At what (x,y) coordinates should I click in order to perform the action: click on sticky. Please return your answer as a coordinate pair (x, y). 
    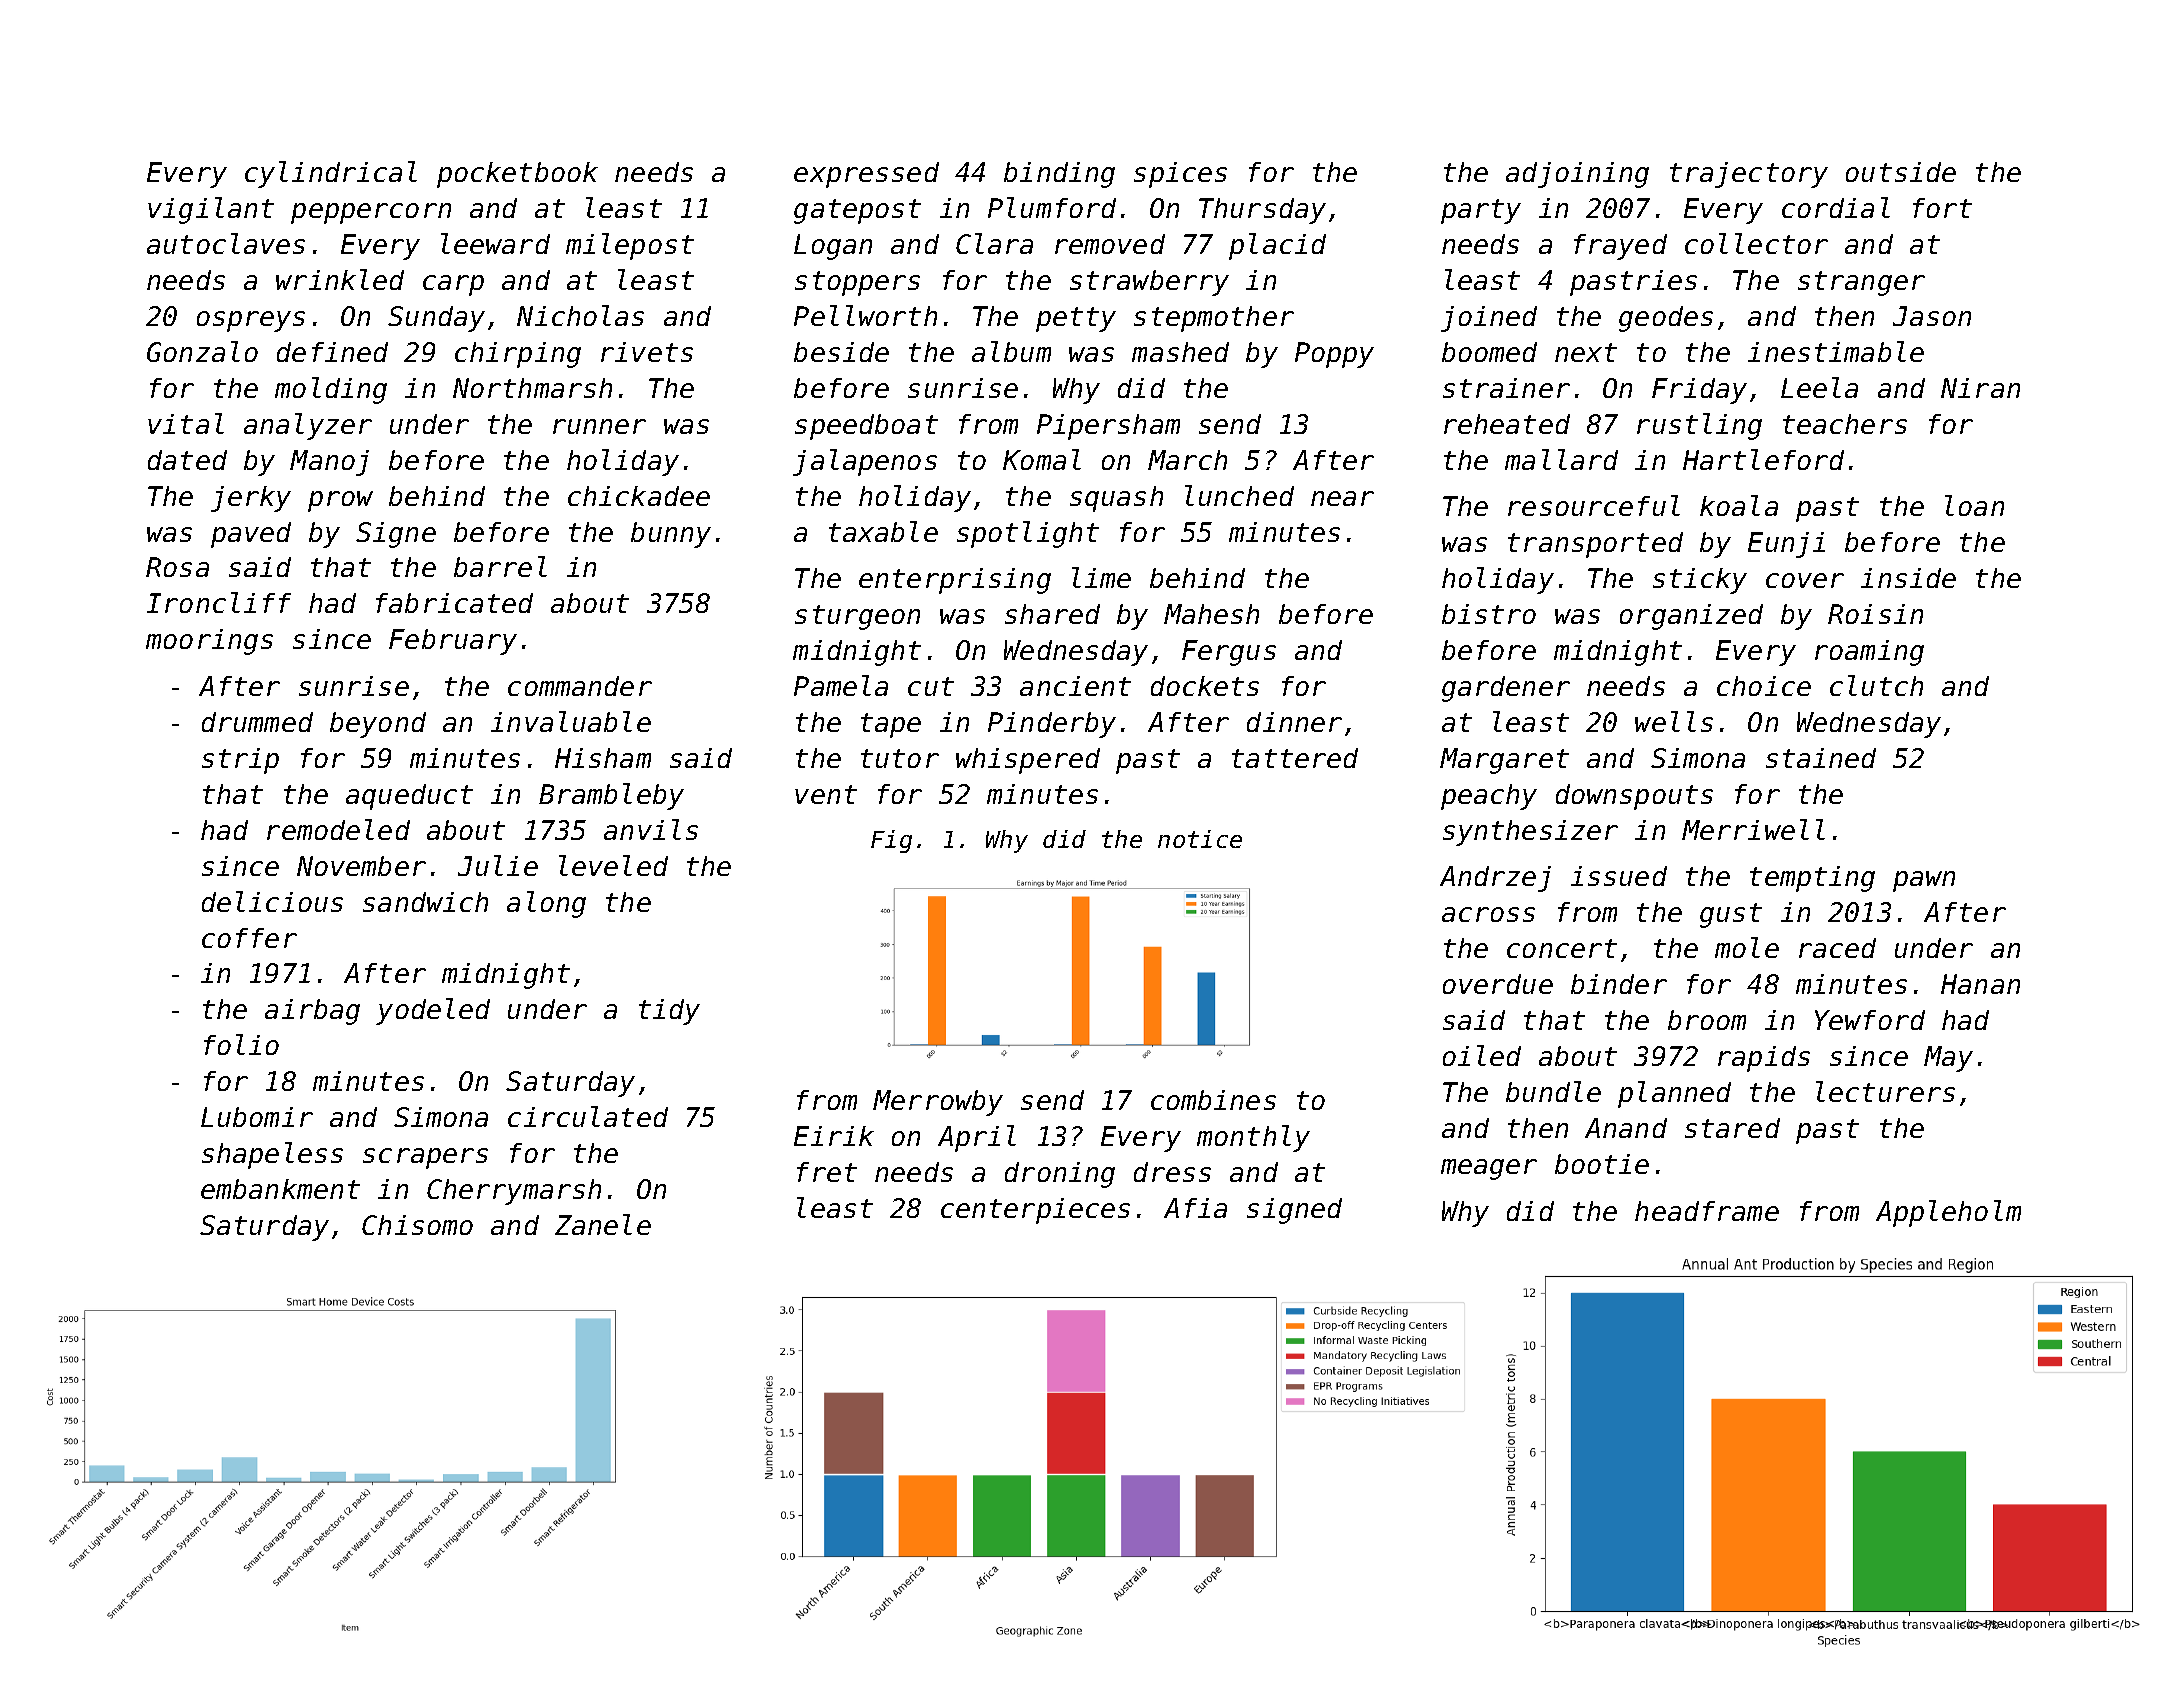
    Looking at the image, I should click on (1700, 581).
